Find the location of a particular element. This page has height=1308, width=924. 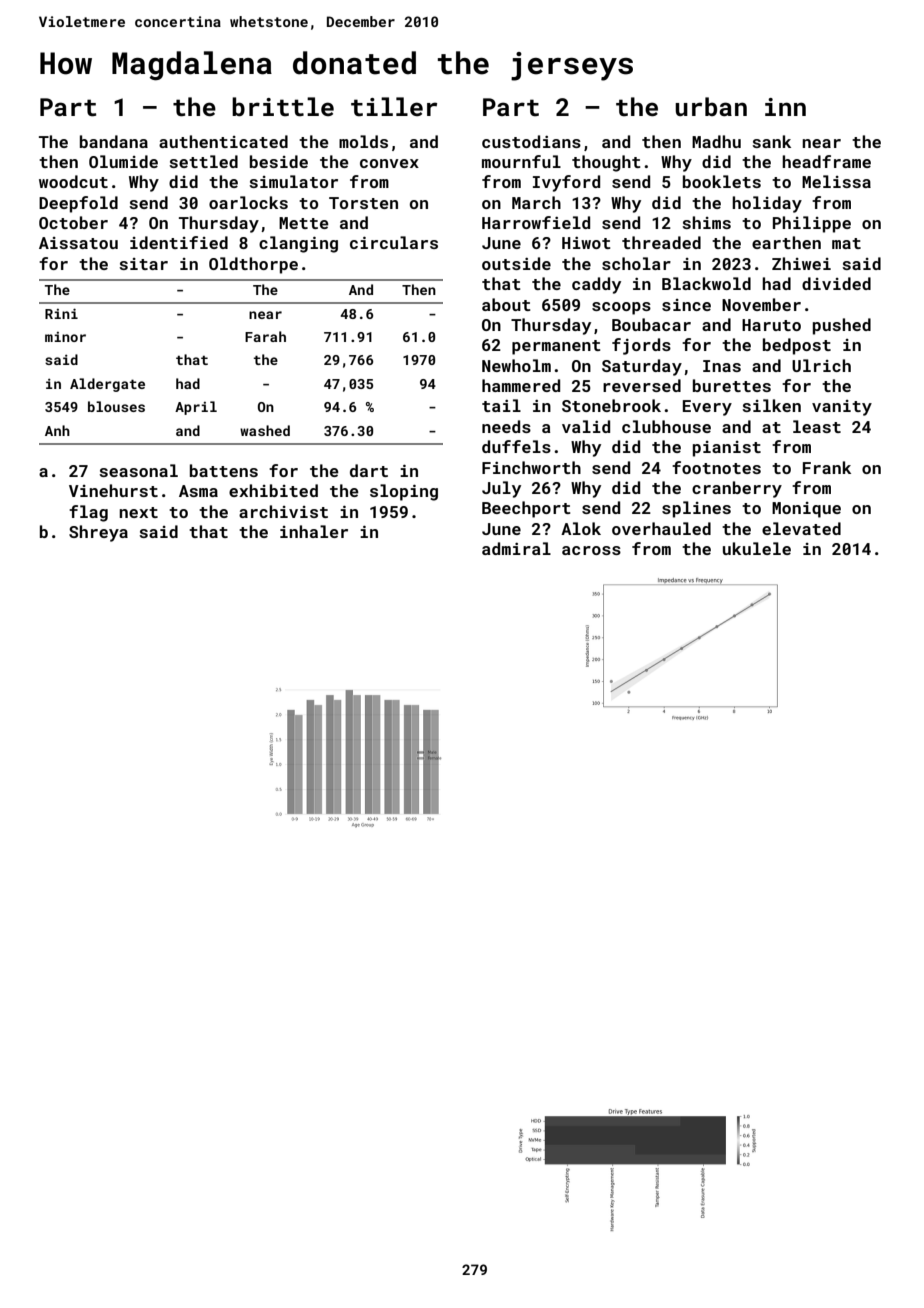

inhaler is located at coordinates (314, 531).
